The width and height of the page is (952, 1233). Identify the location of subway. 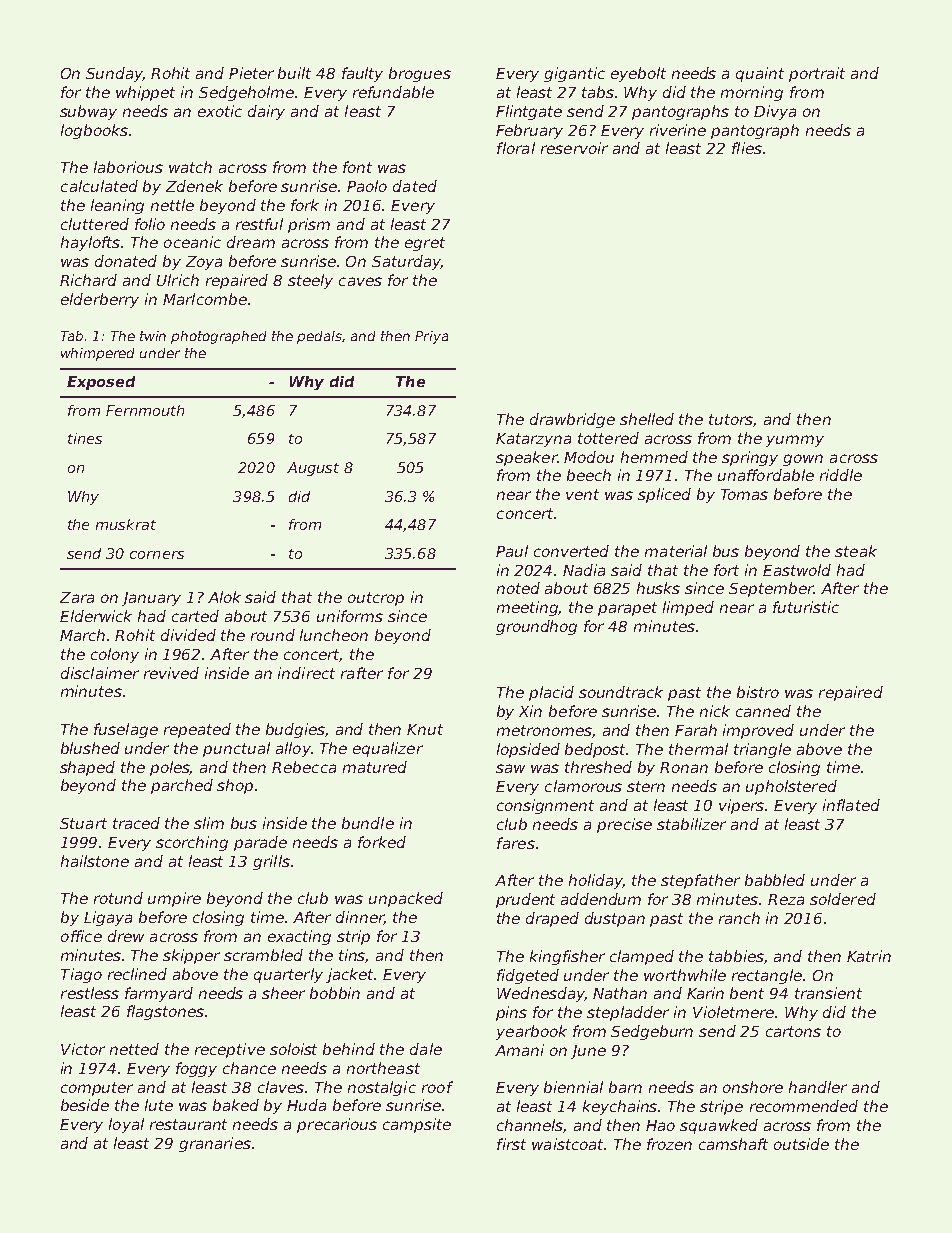
(88, 112).
